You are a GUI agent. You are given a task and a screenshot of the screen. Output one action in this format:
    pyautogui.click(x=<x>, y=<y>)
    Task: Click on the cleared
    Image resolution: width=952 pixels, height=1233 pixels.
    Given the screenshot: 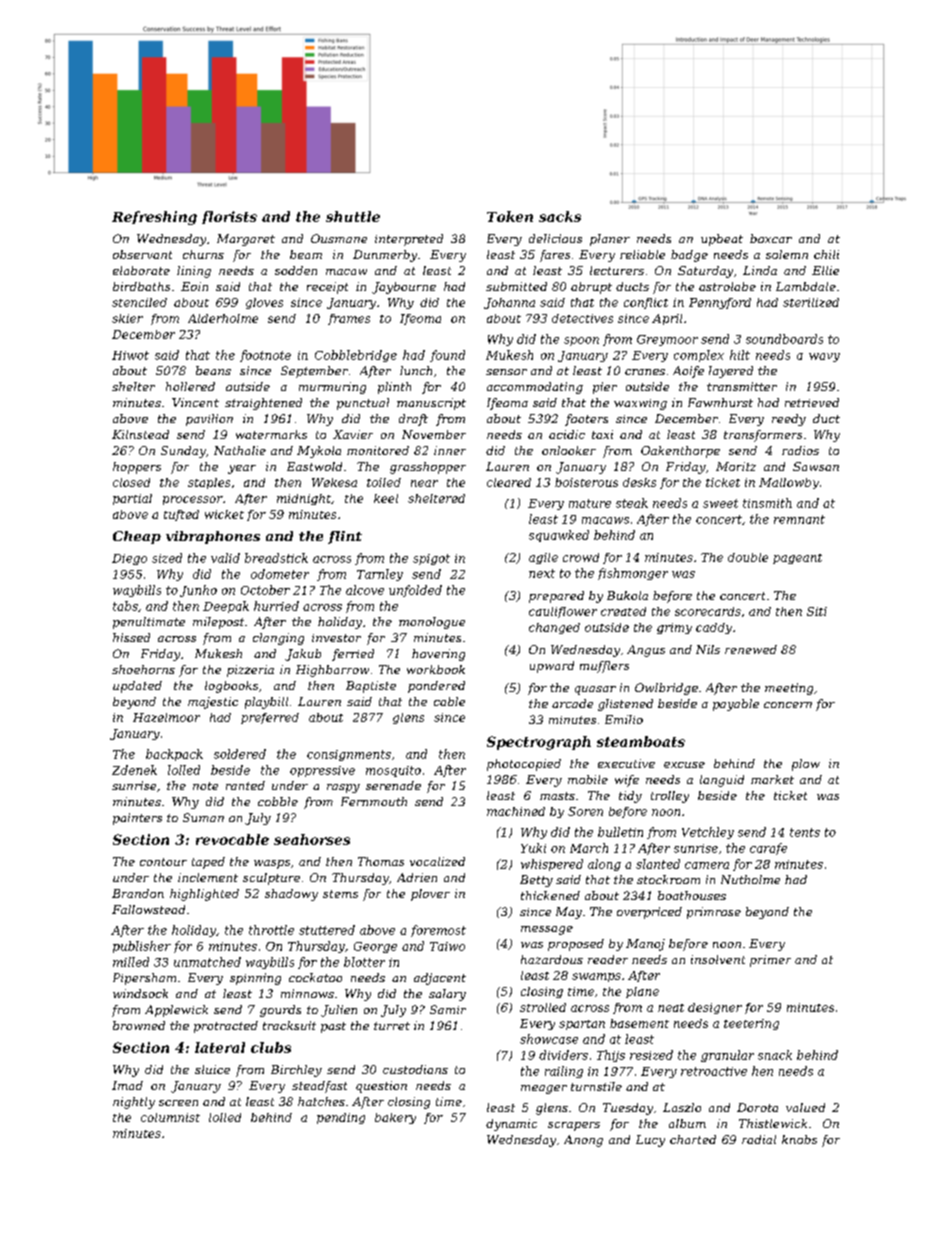 What is the action you would take?
    pyautogui.click(x=509, y=482)
